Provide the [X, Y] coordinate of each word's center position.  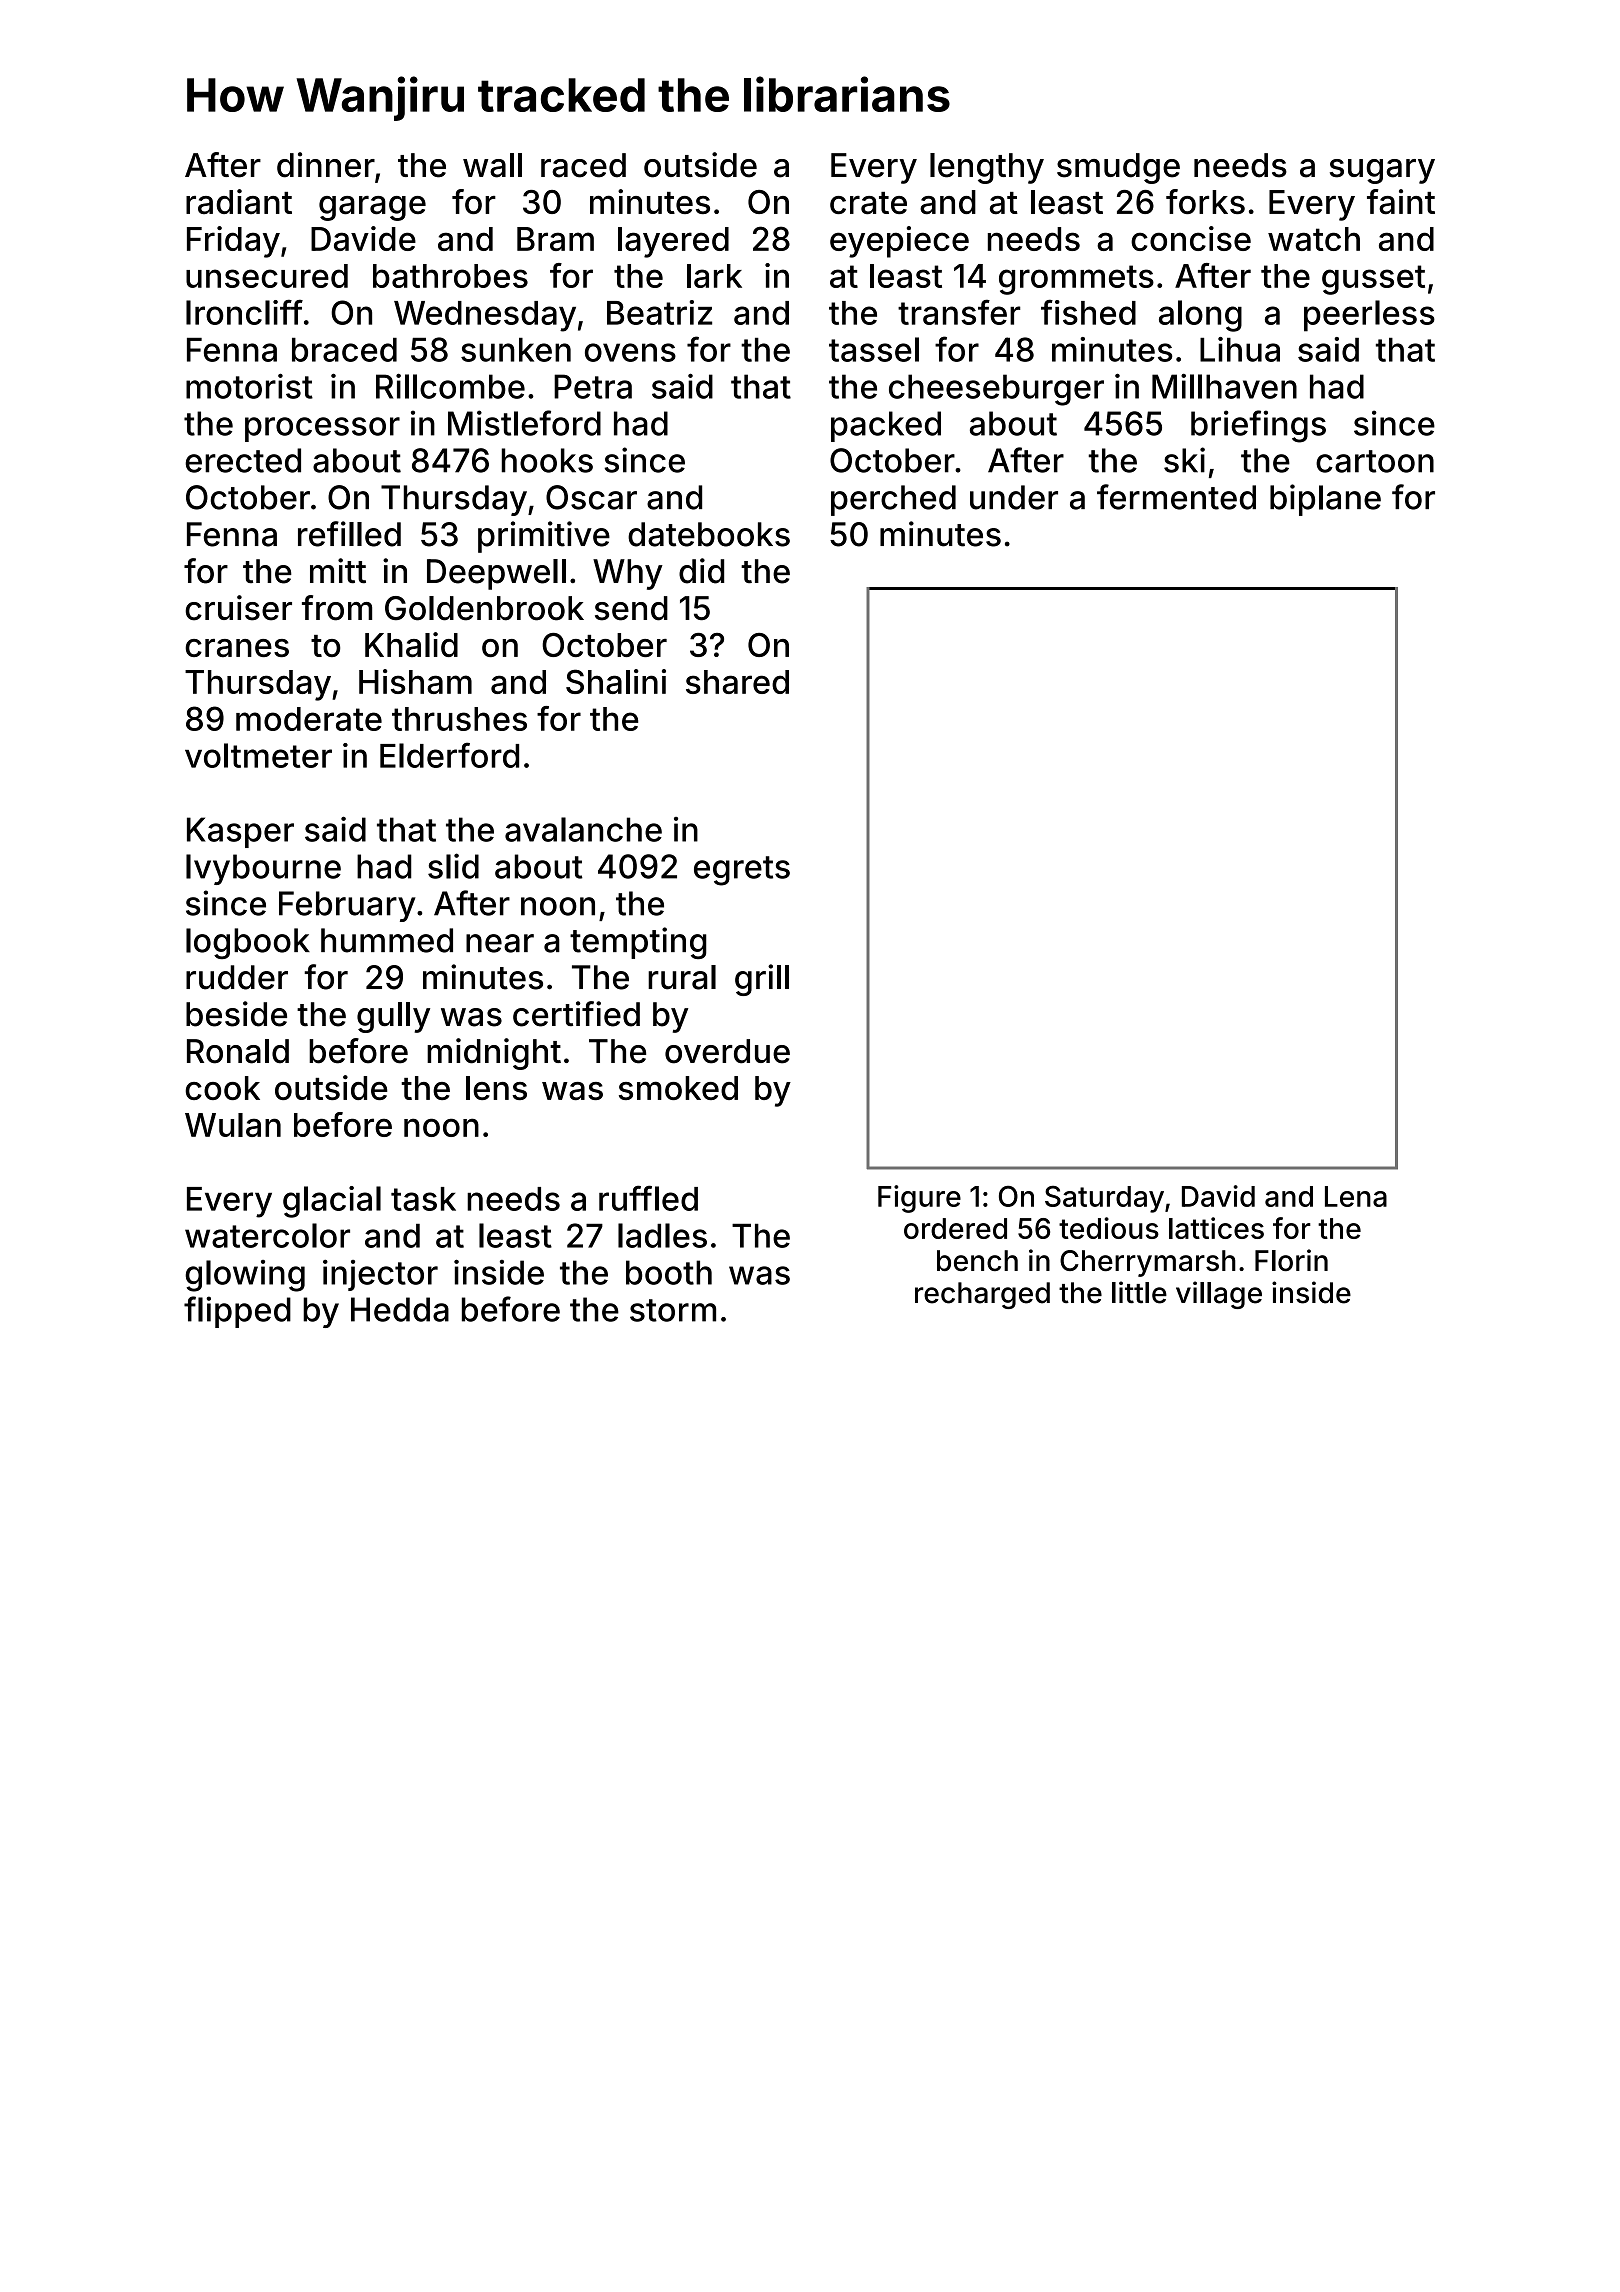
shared [737, 682]
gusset [1373, 280]
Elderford [449, 755]
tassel [874, 349]
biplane [1325, 500]
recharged [982, 1295]
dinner [326, 165]
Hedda [400, 1309]
